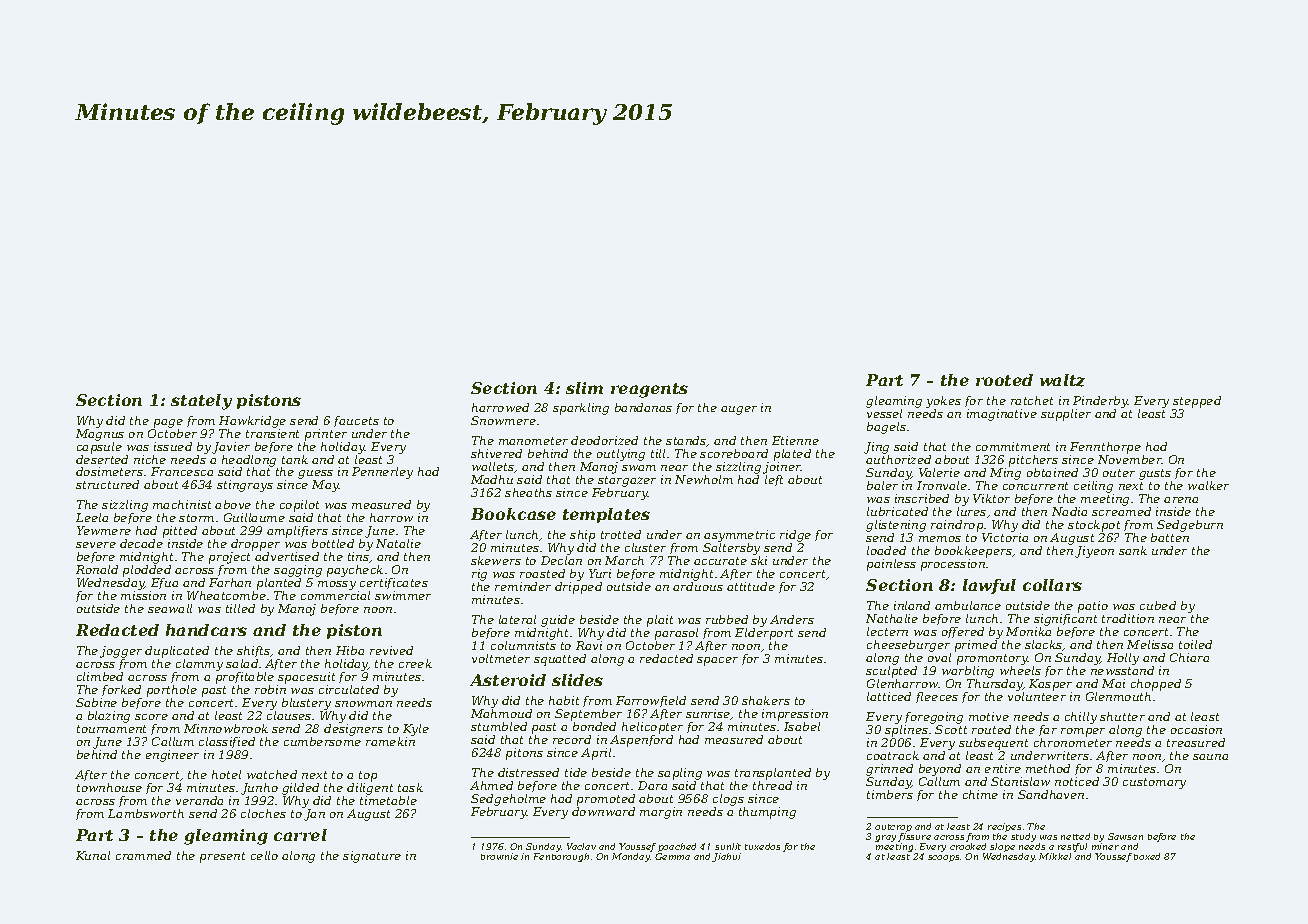 The image size is (1308, 924). Describe the element at coordinates (1133, 550) in the image. I see `sank` at that location.
